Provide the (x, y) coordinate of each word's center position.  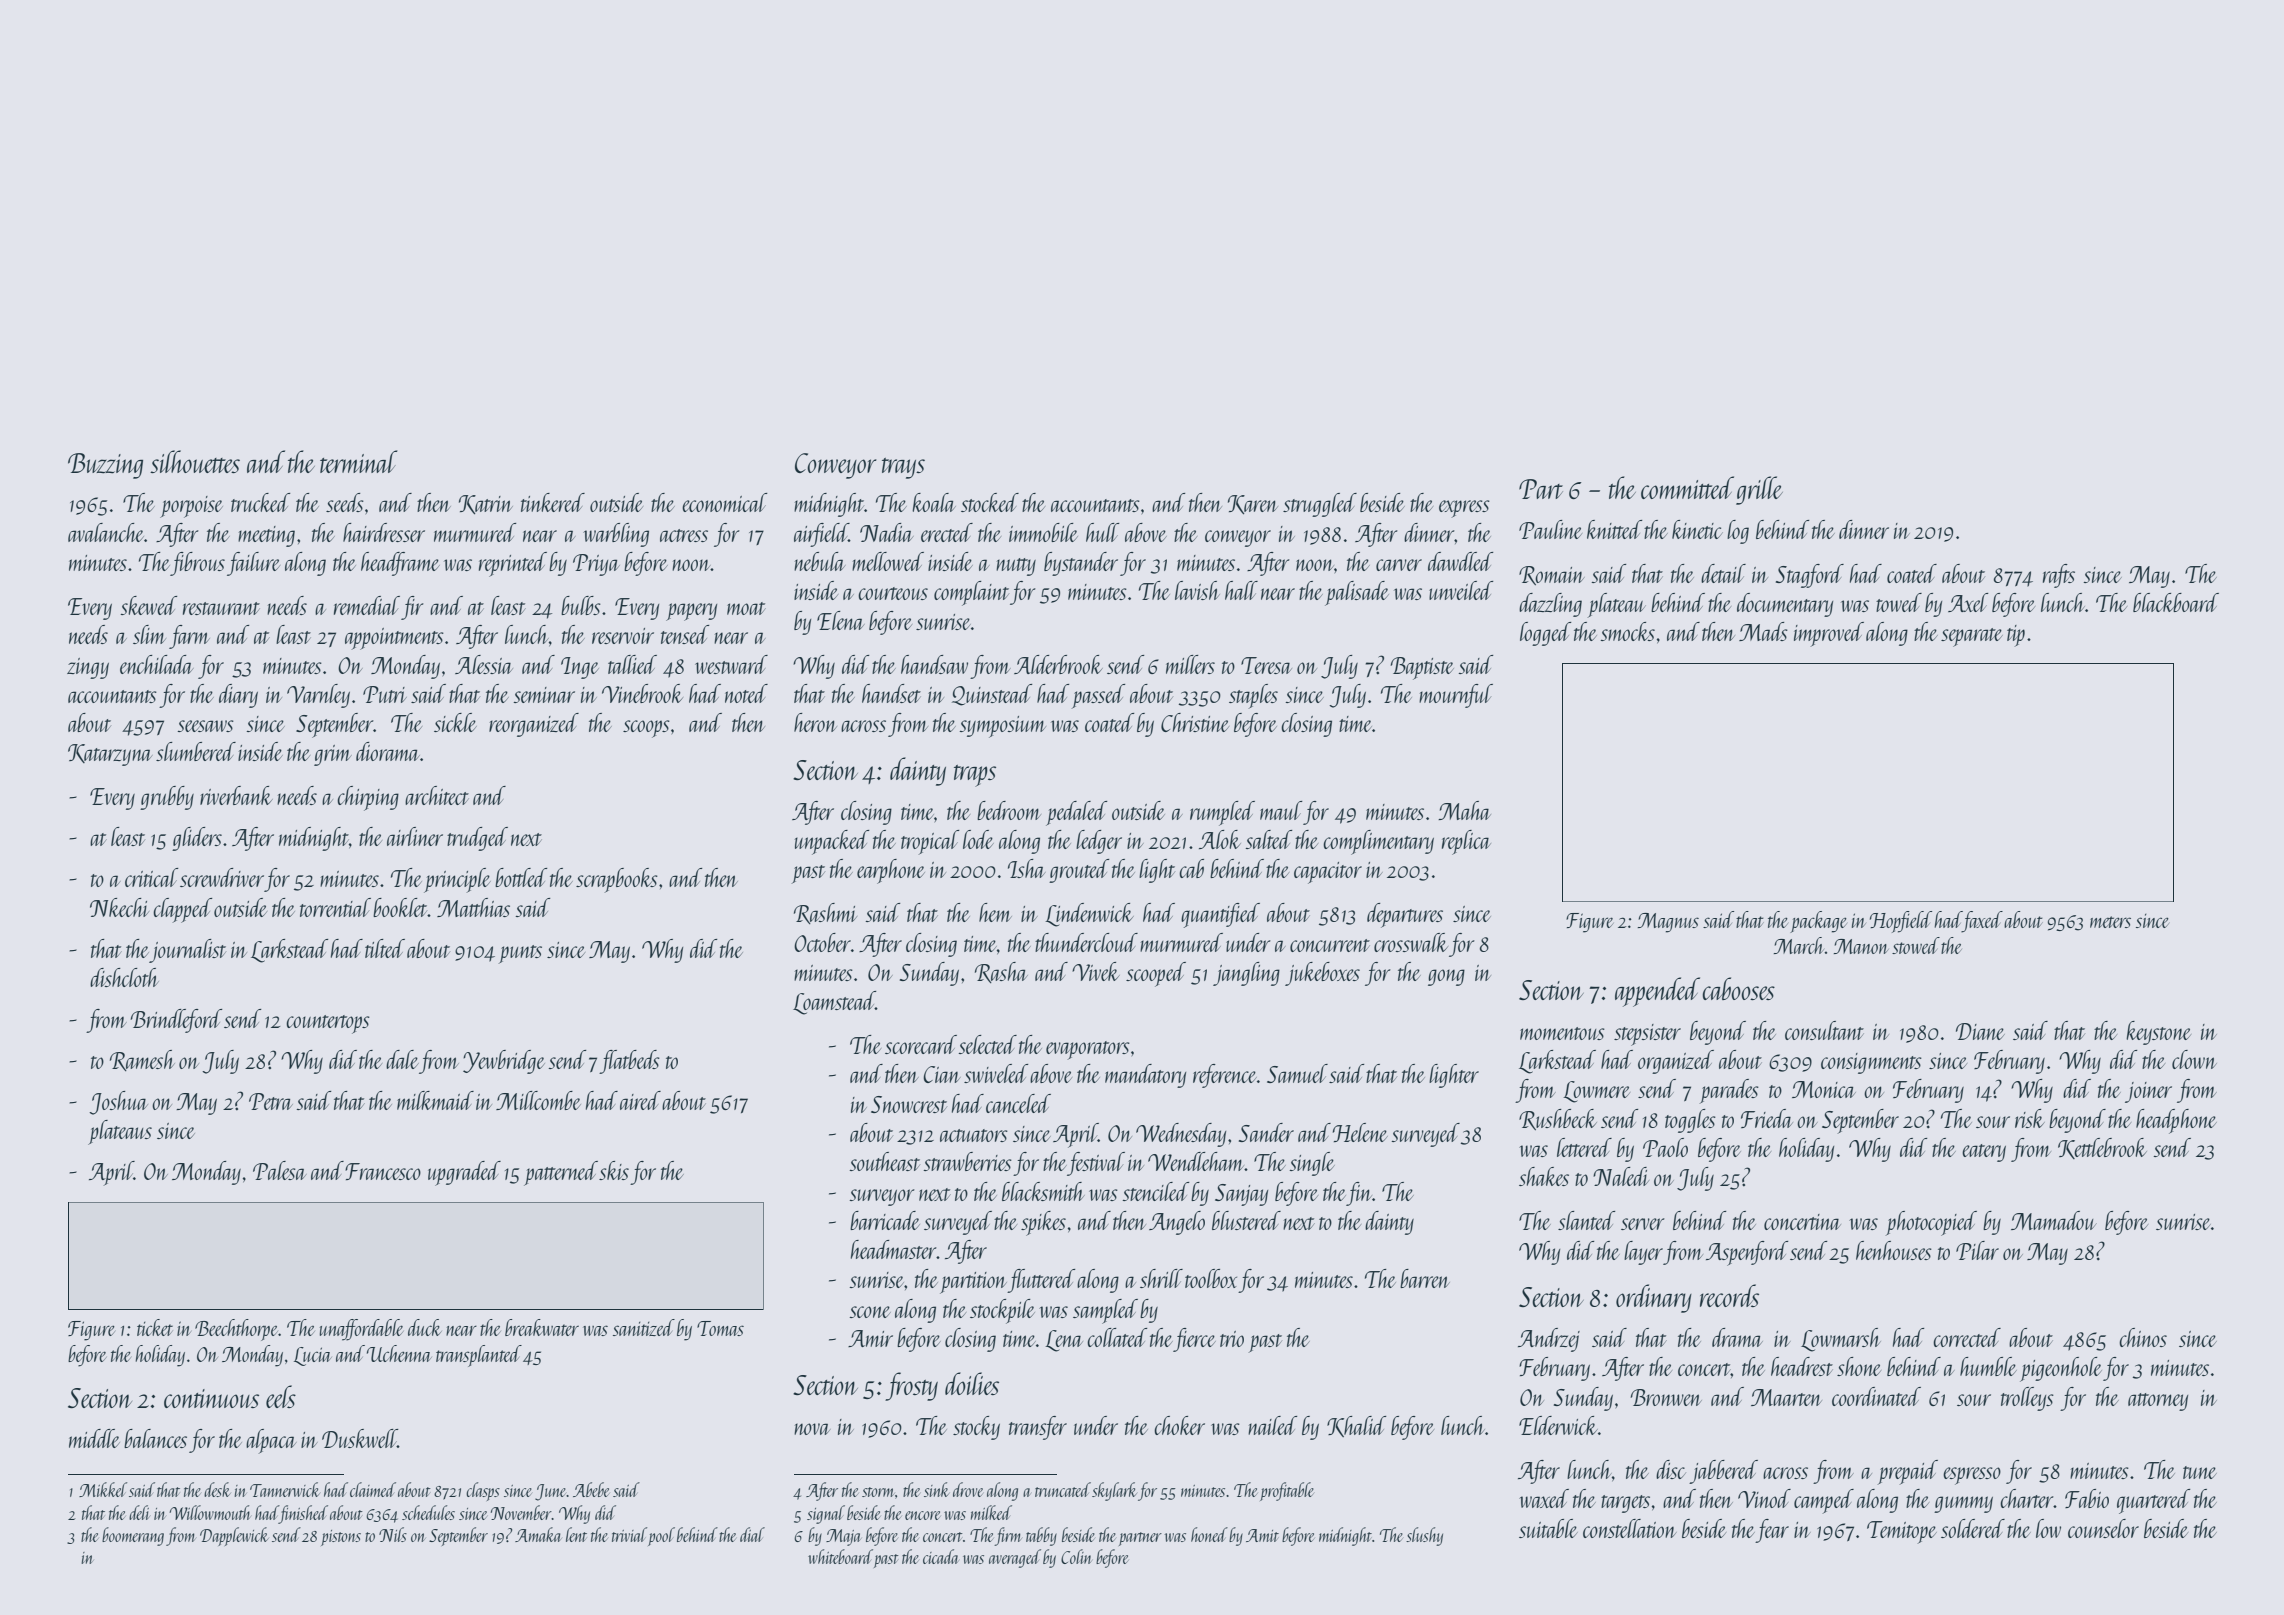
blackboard (2176, 602)
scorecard (921, 1044)
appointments (394, 639)
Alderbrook (1058, 664)
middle (94, 1438)
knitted (1614, 529)
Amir (870, 1338)
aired (640, 1100)
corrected (1967, 1337)
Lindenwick (1089, 915)
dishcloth (124, 977)
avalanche (106, 532)
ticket (155, 1327)
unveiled (1461, 590)
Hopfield (1901, 922)
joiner (2148, 1092)
